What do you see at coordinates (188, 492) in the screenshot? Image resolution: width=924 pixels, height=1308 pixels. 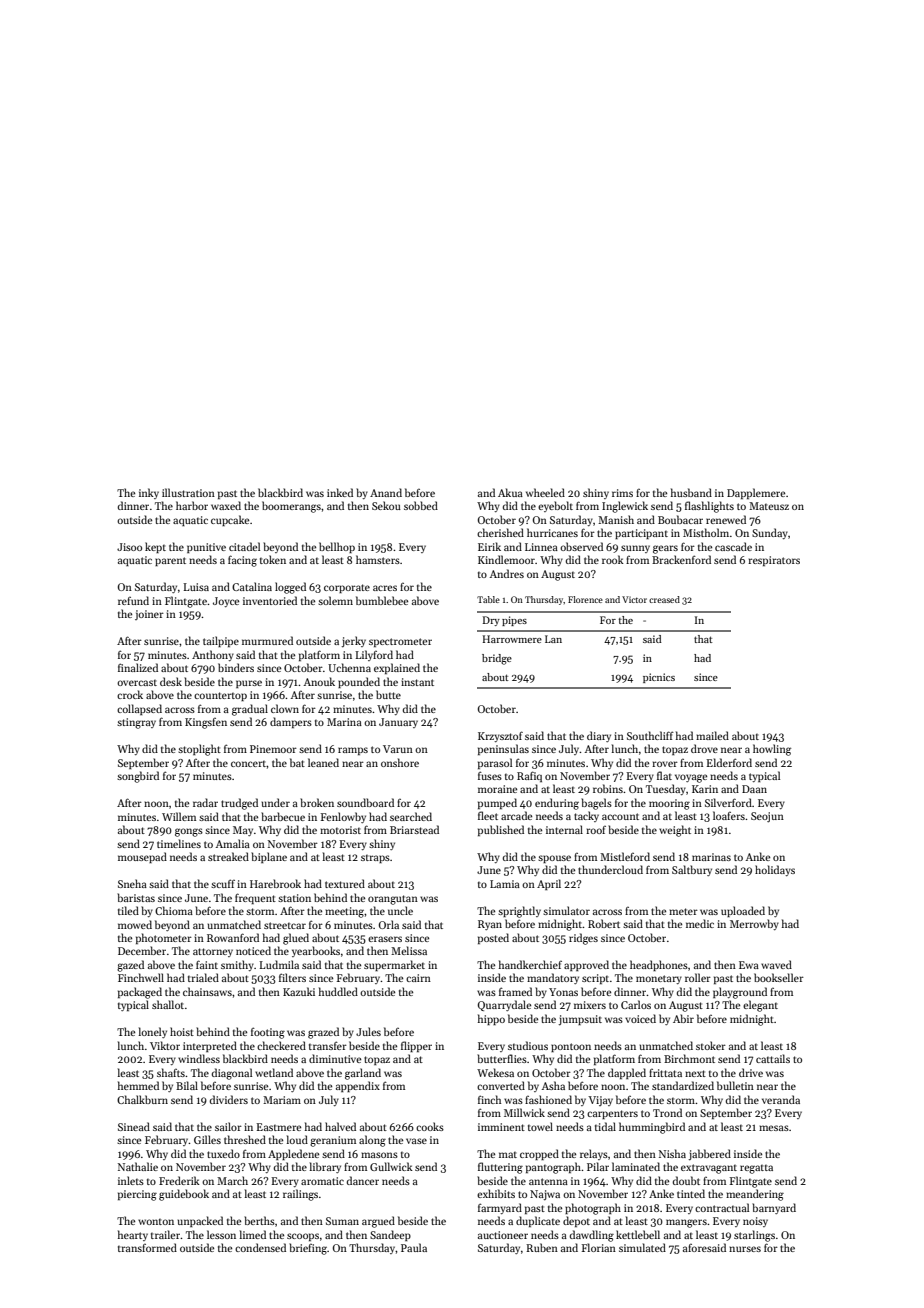 I see `illustration` at bounding box center [188, 492].
